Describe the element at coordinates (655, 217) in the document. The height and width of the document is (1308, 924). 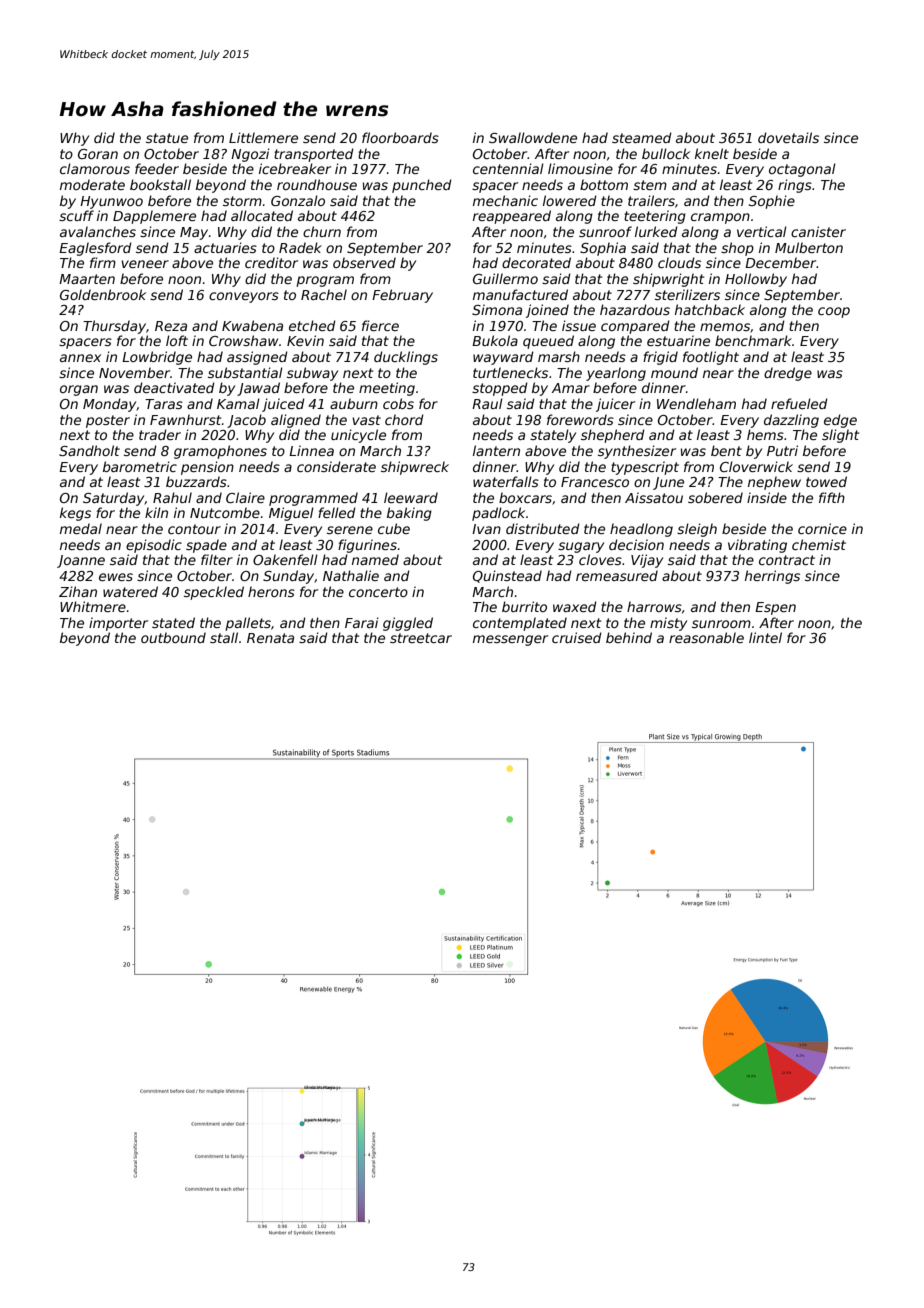
I see `teetering` at that location.
